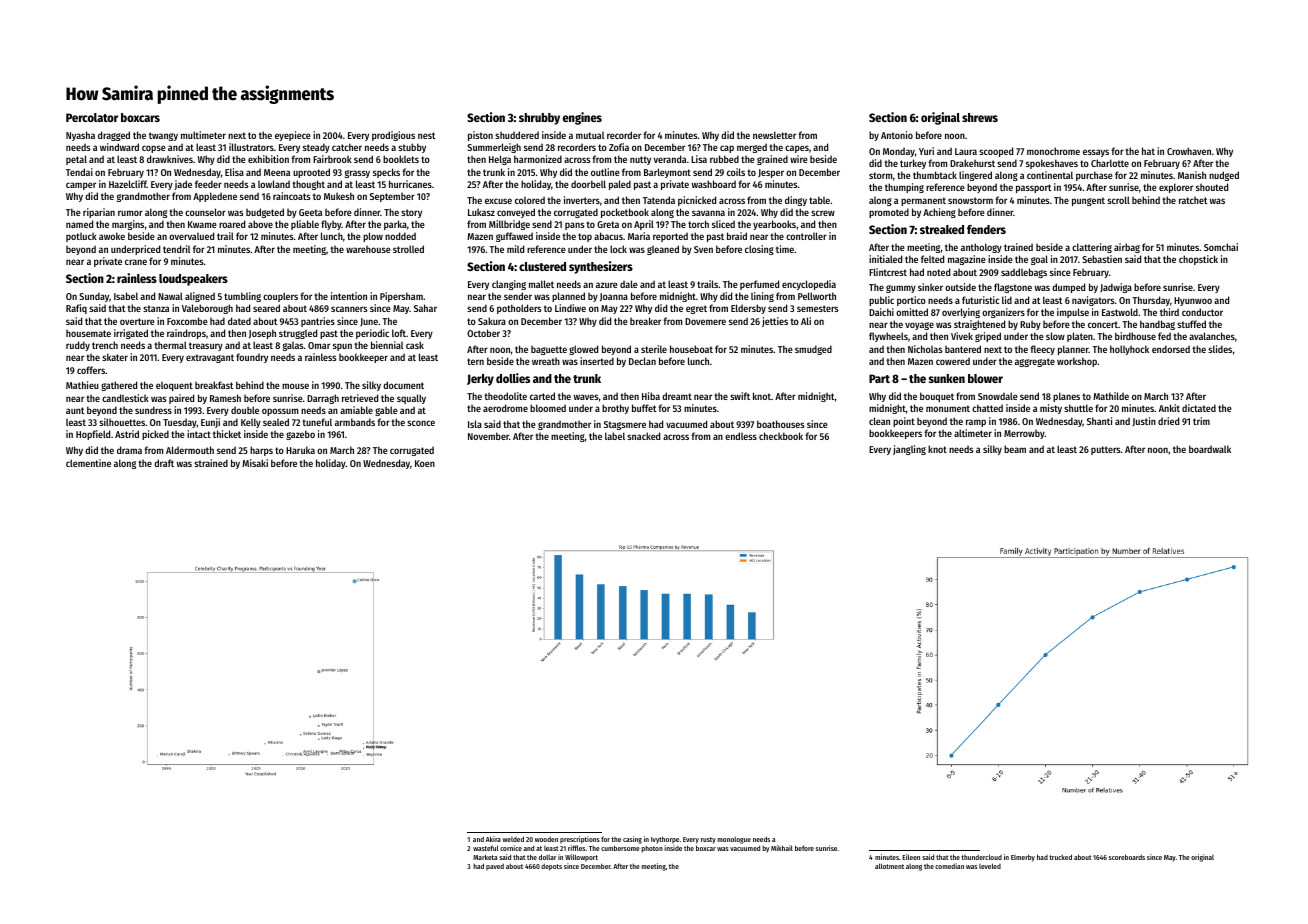  I want to click on rusty, so click(708, 840).
